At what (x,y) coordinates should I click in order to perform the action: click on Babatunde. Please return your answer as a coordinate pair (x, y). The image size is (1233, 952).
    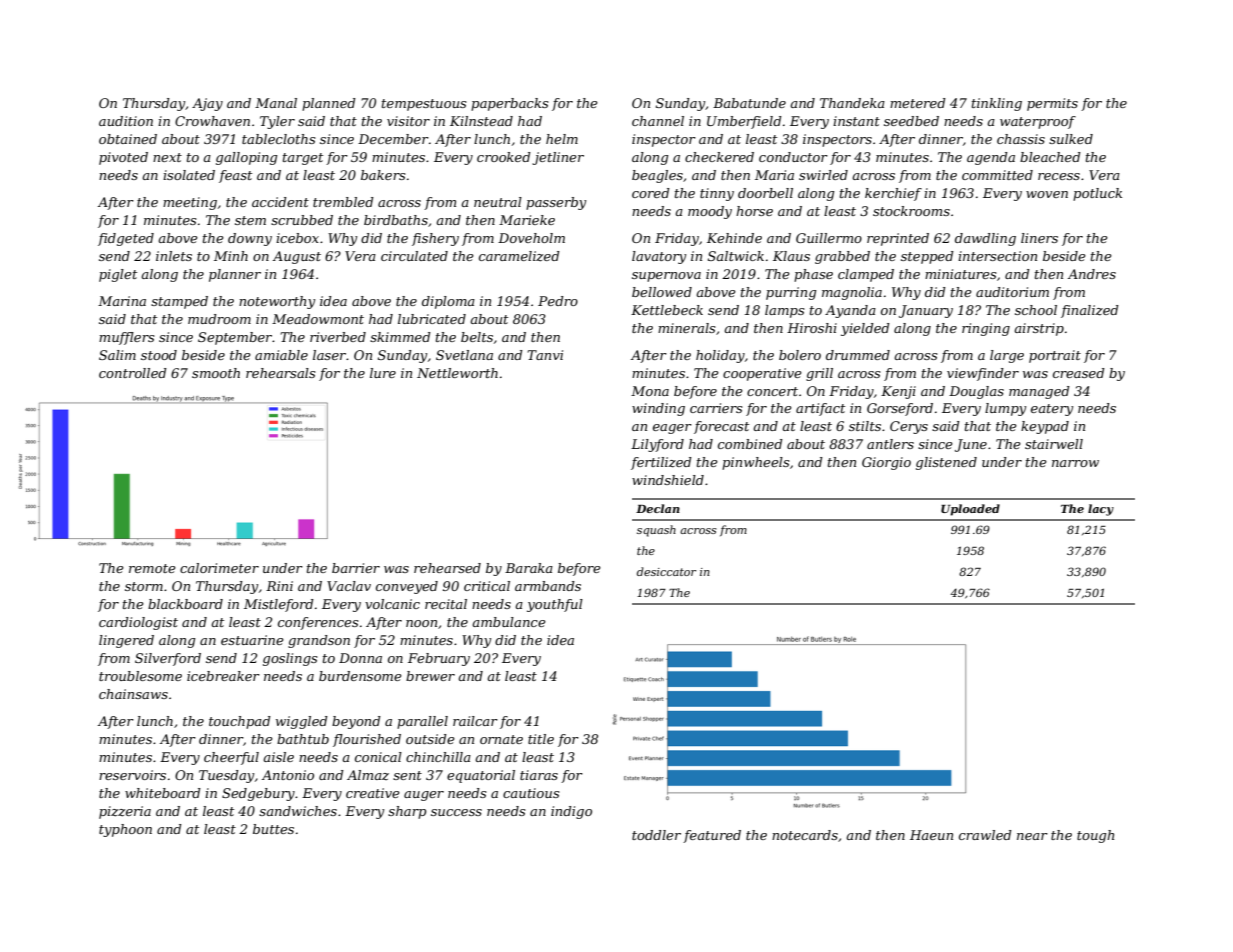
    Looking at the image, I should click on (749, 103).
